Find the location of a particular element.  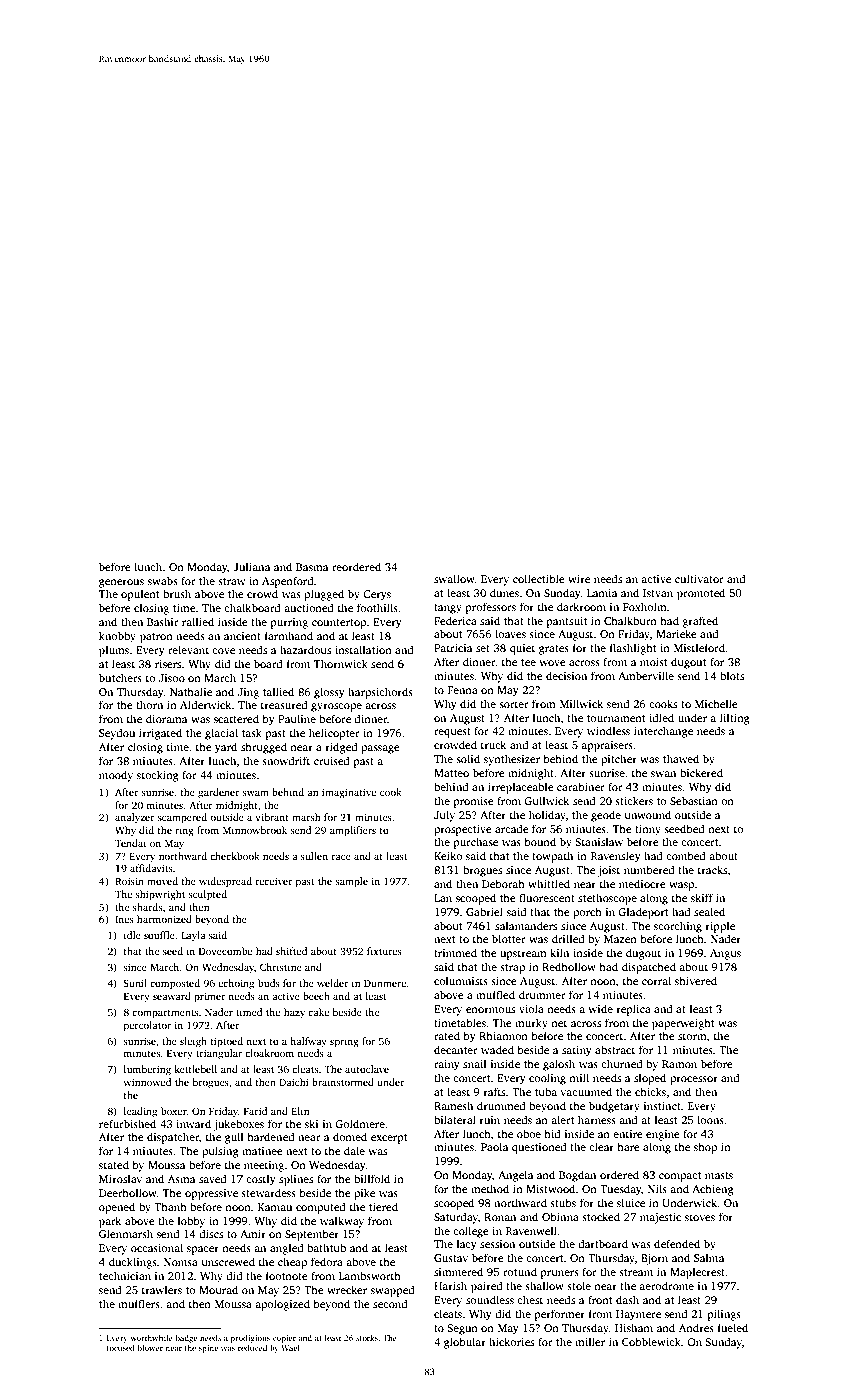

hazardous is located at coordinates (305, 649).
